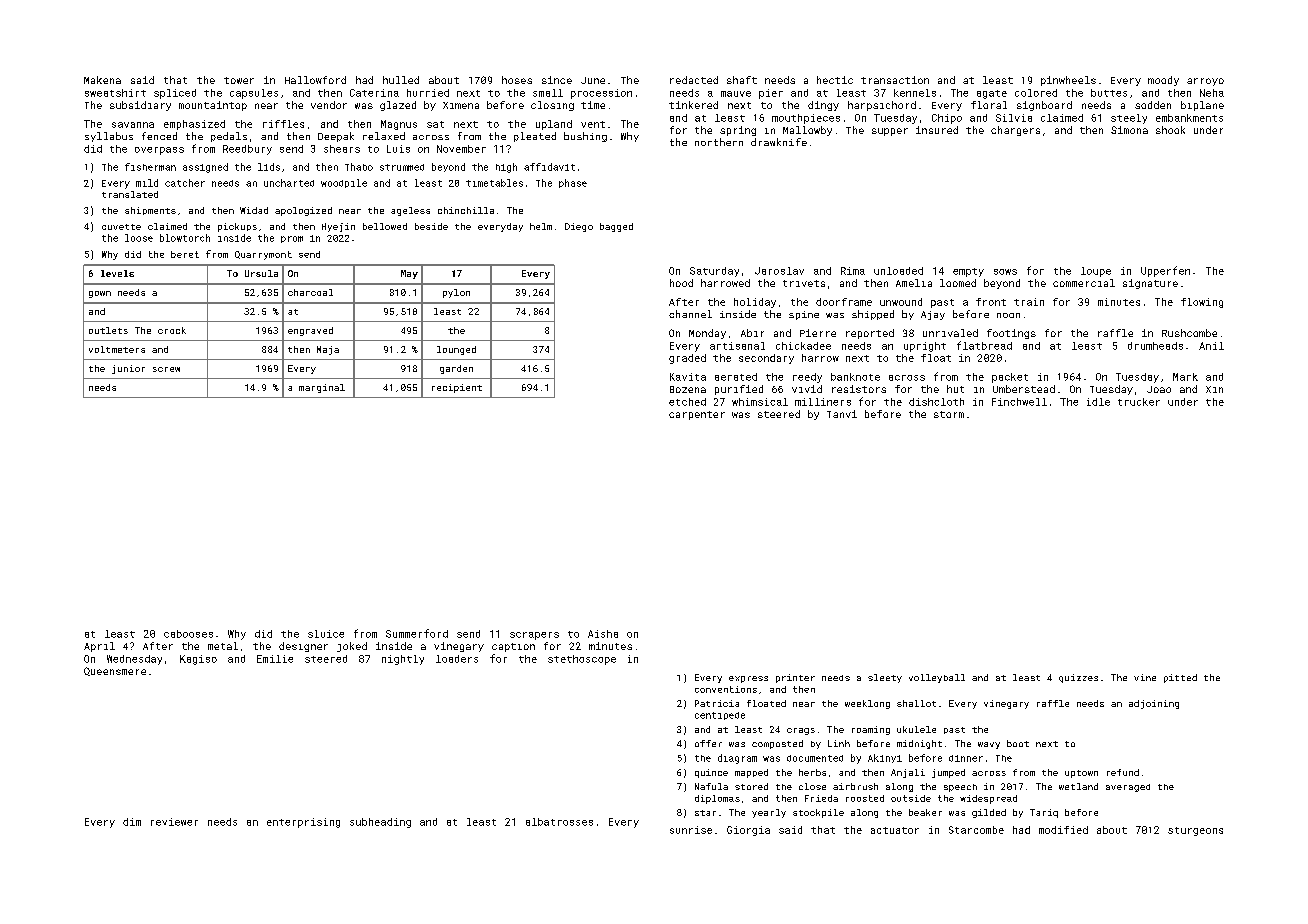 This image has width=1308, height=924. Describe the element at coordinates (115, 671) in the image. I see `Queensmere` at that location.
